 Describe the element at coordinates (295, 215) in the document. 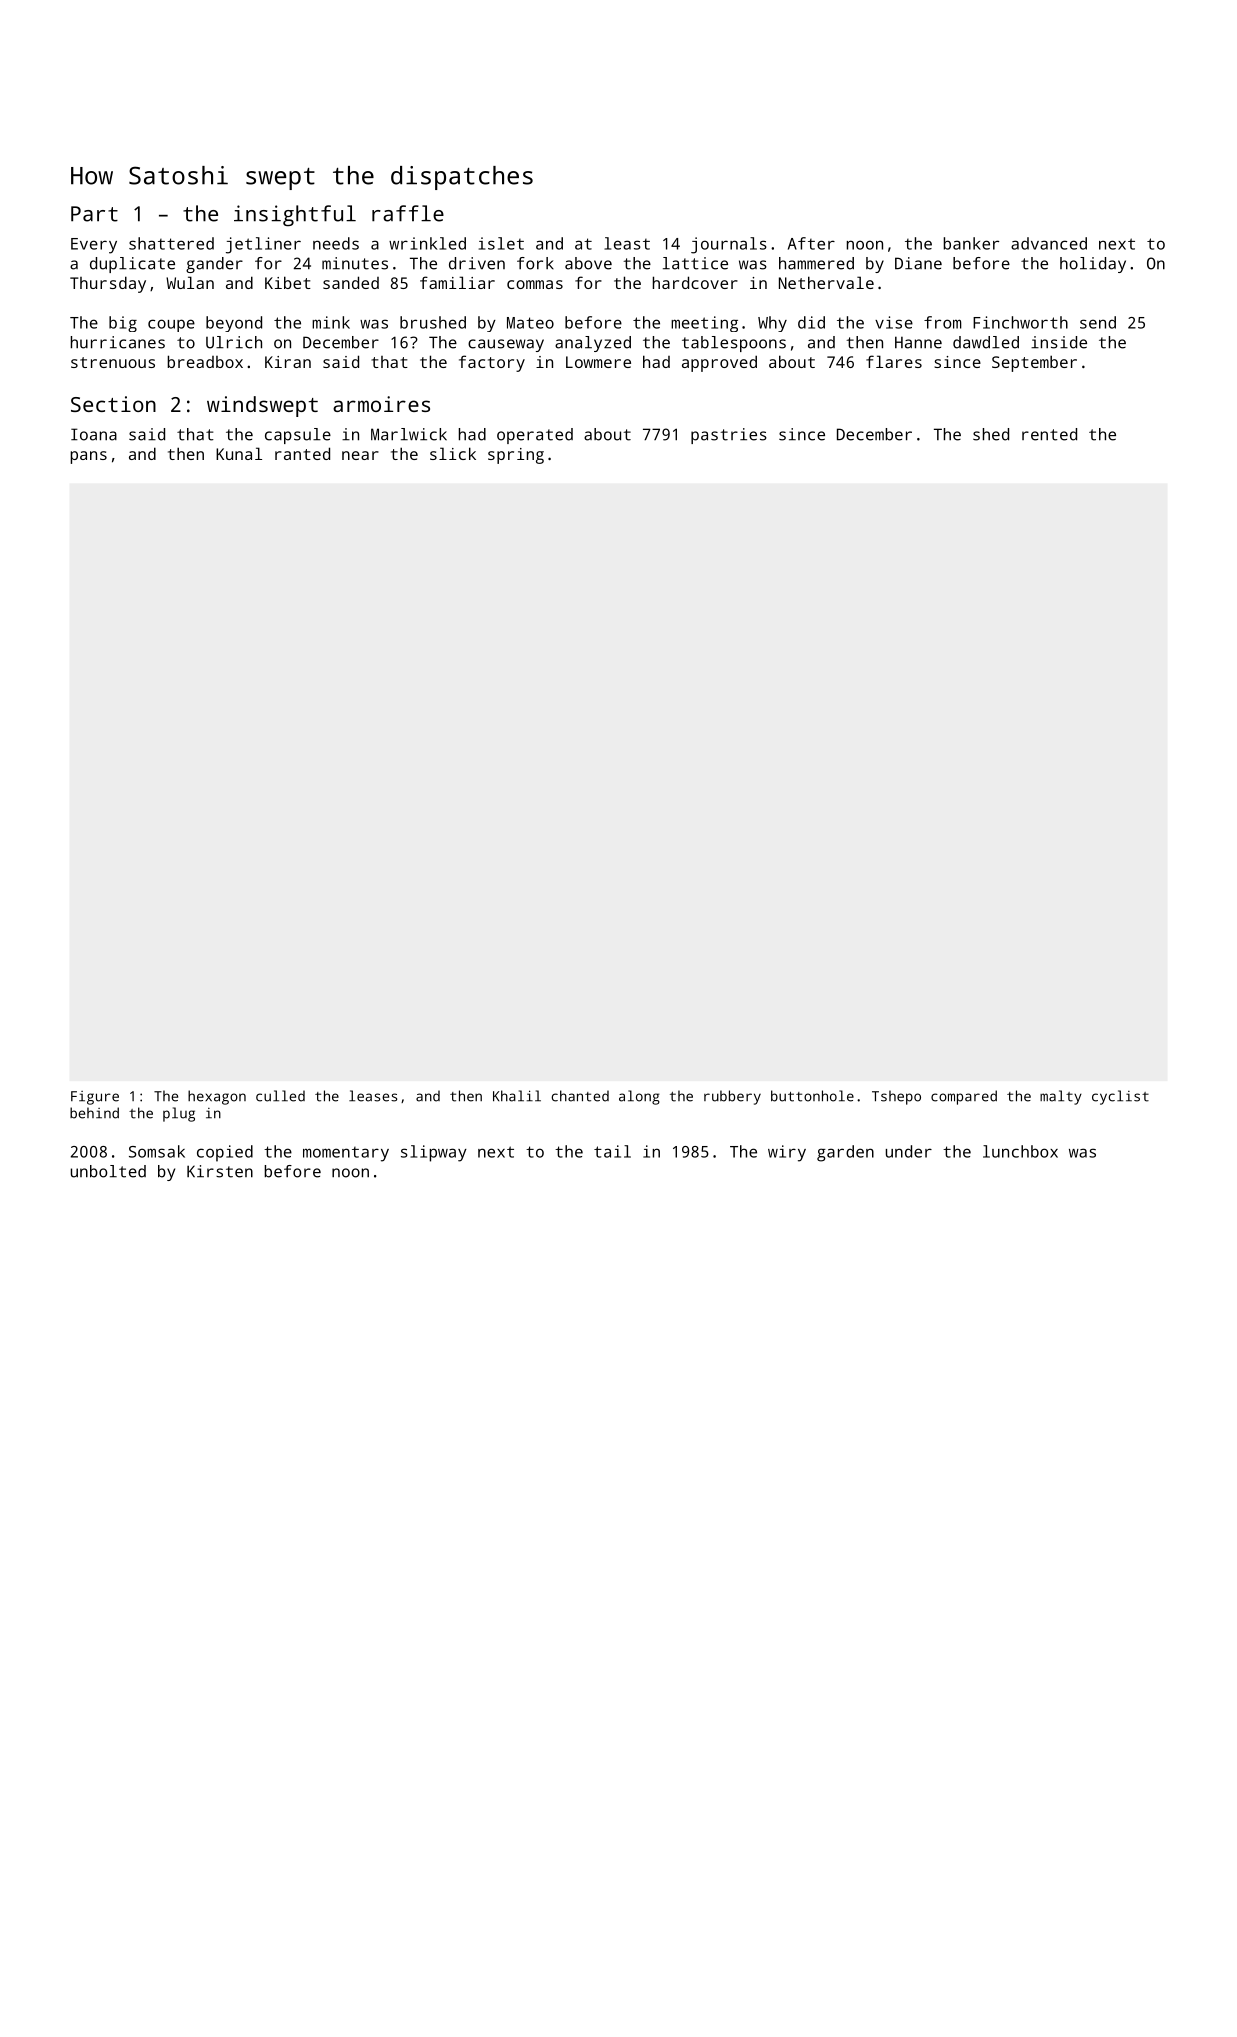

I see `insightful` at that location.
